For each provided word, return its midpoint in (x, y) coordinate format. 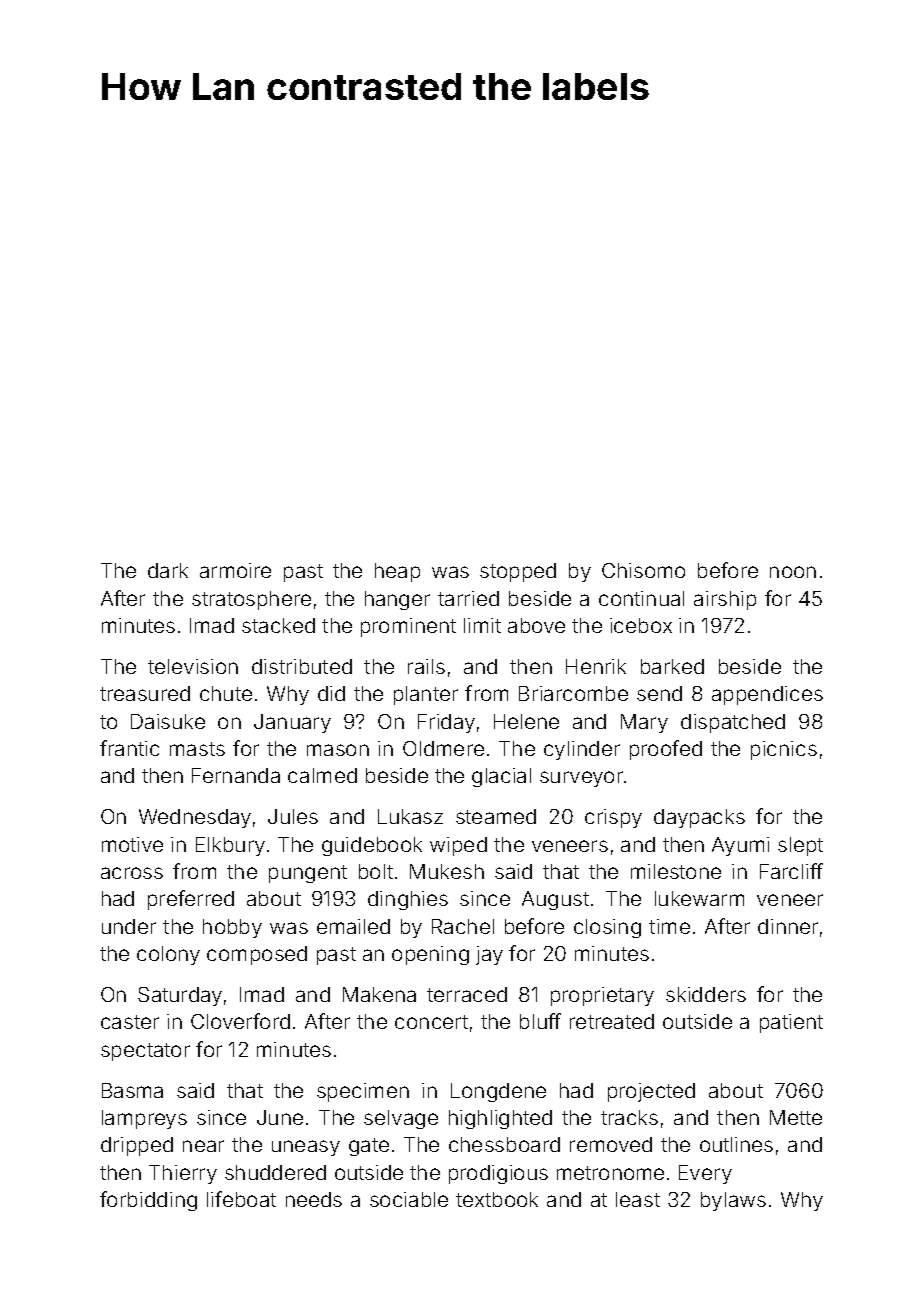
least (638, 1199)
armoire (235, 570)
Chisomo (643, 570)
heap (397, 572)
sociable (409, 1199)
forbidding (148, 1201)
